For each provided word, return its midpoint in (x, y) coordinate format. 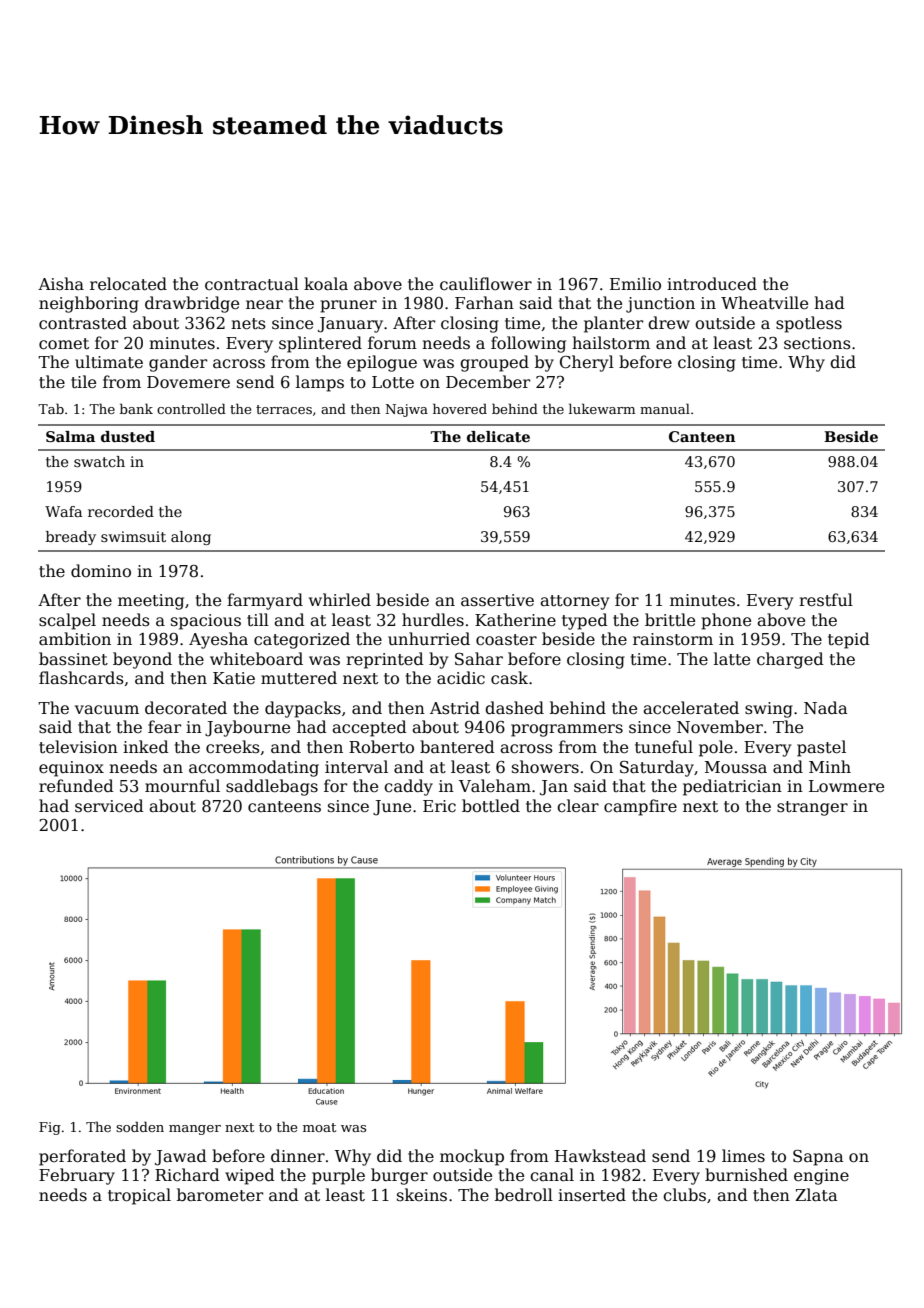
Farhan (484, 303)
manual (665, 408)
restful (826, 600)
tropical (139, 1196)
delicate (498, 436)
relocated (128, 284)
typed (585, 621)
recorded (121, 511)
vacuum (107, 710)
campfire (640, 807)
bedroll (524, 1195)
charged (790, 660)
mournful (182, 785)
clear (578, 806)
